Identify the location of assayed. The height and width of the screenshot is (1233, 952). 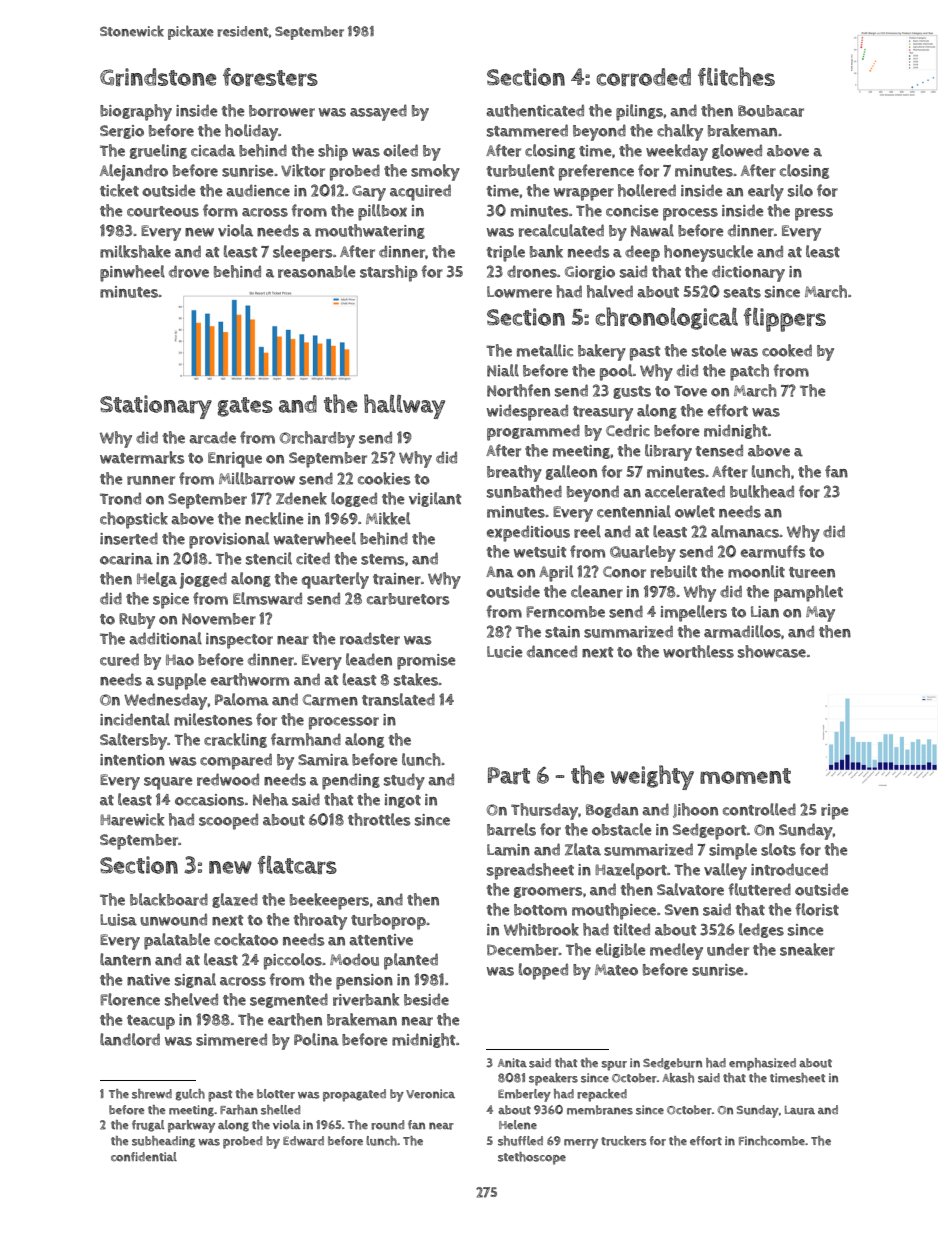
(378, 112).
